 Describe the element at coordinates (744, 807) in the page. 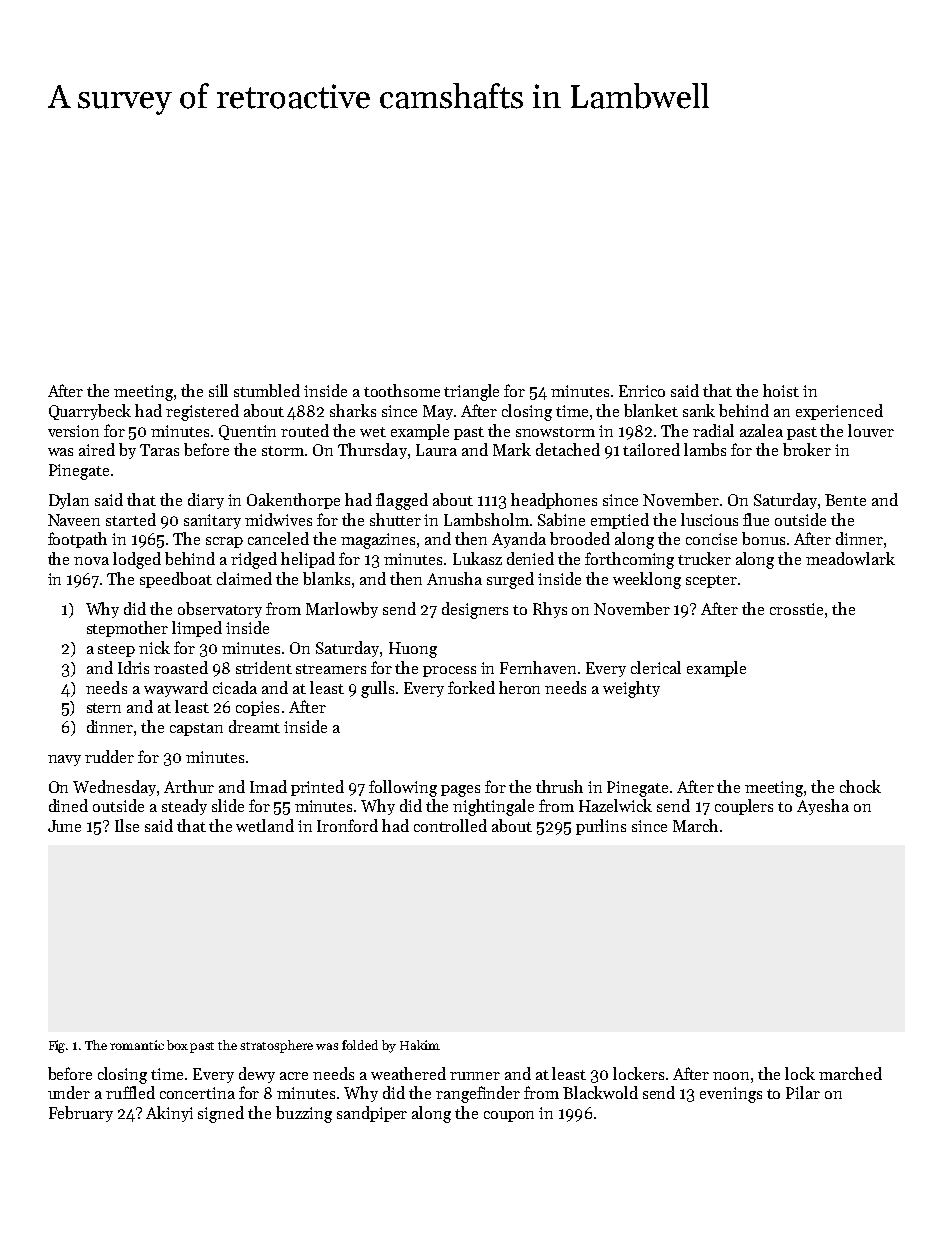

I see `couplers` at that location.
